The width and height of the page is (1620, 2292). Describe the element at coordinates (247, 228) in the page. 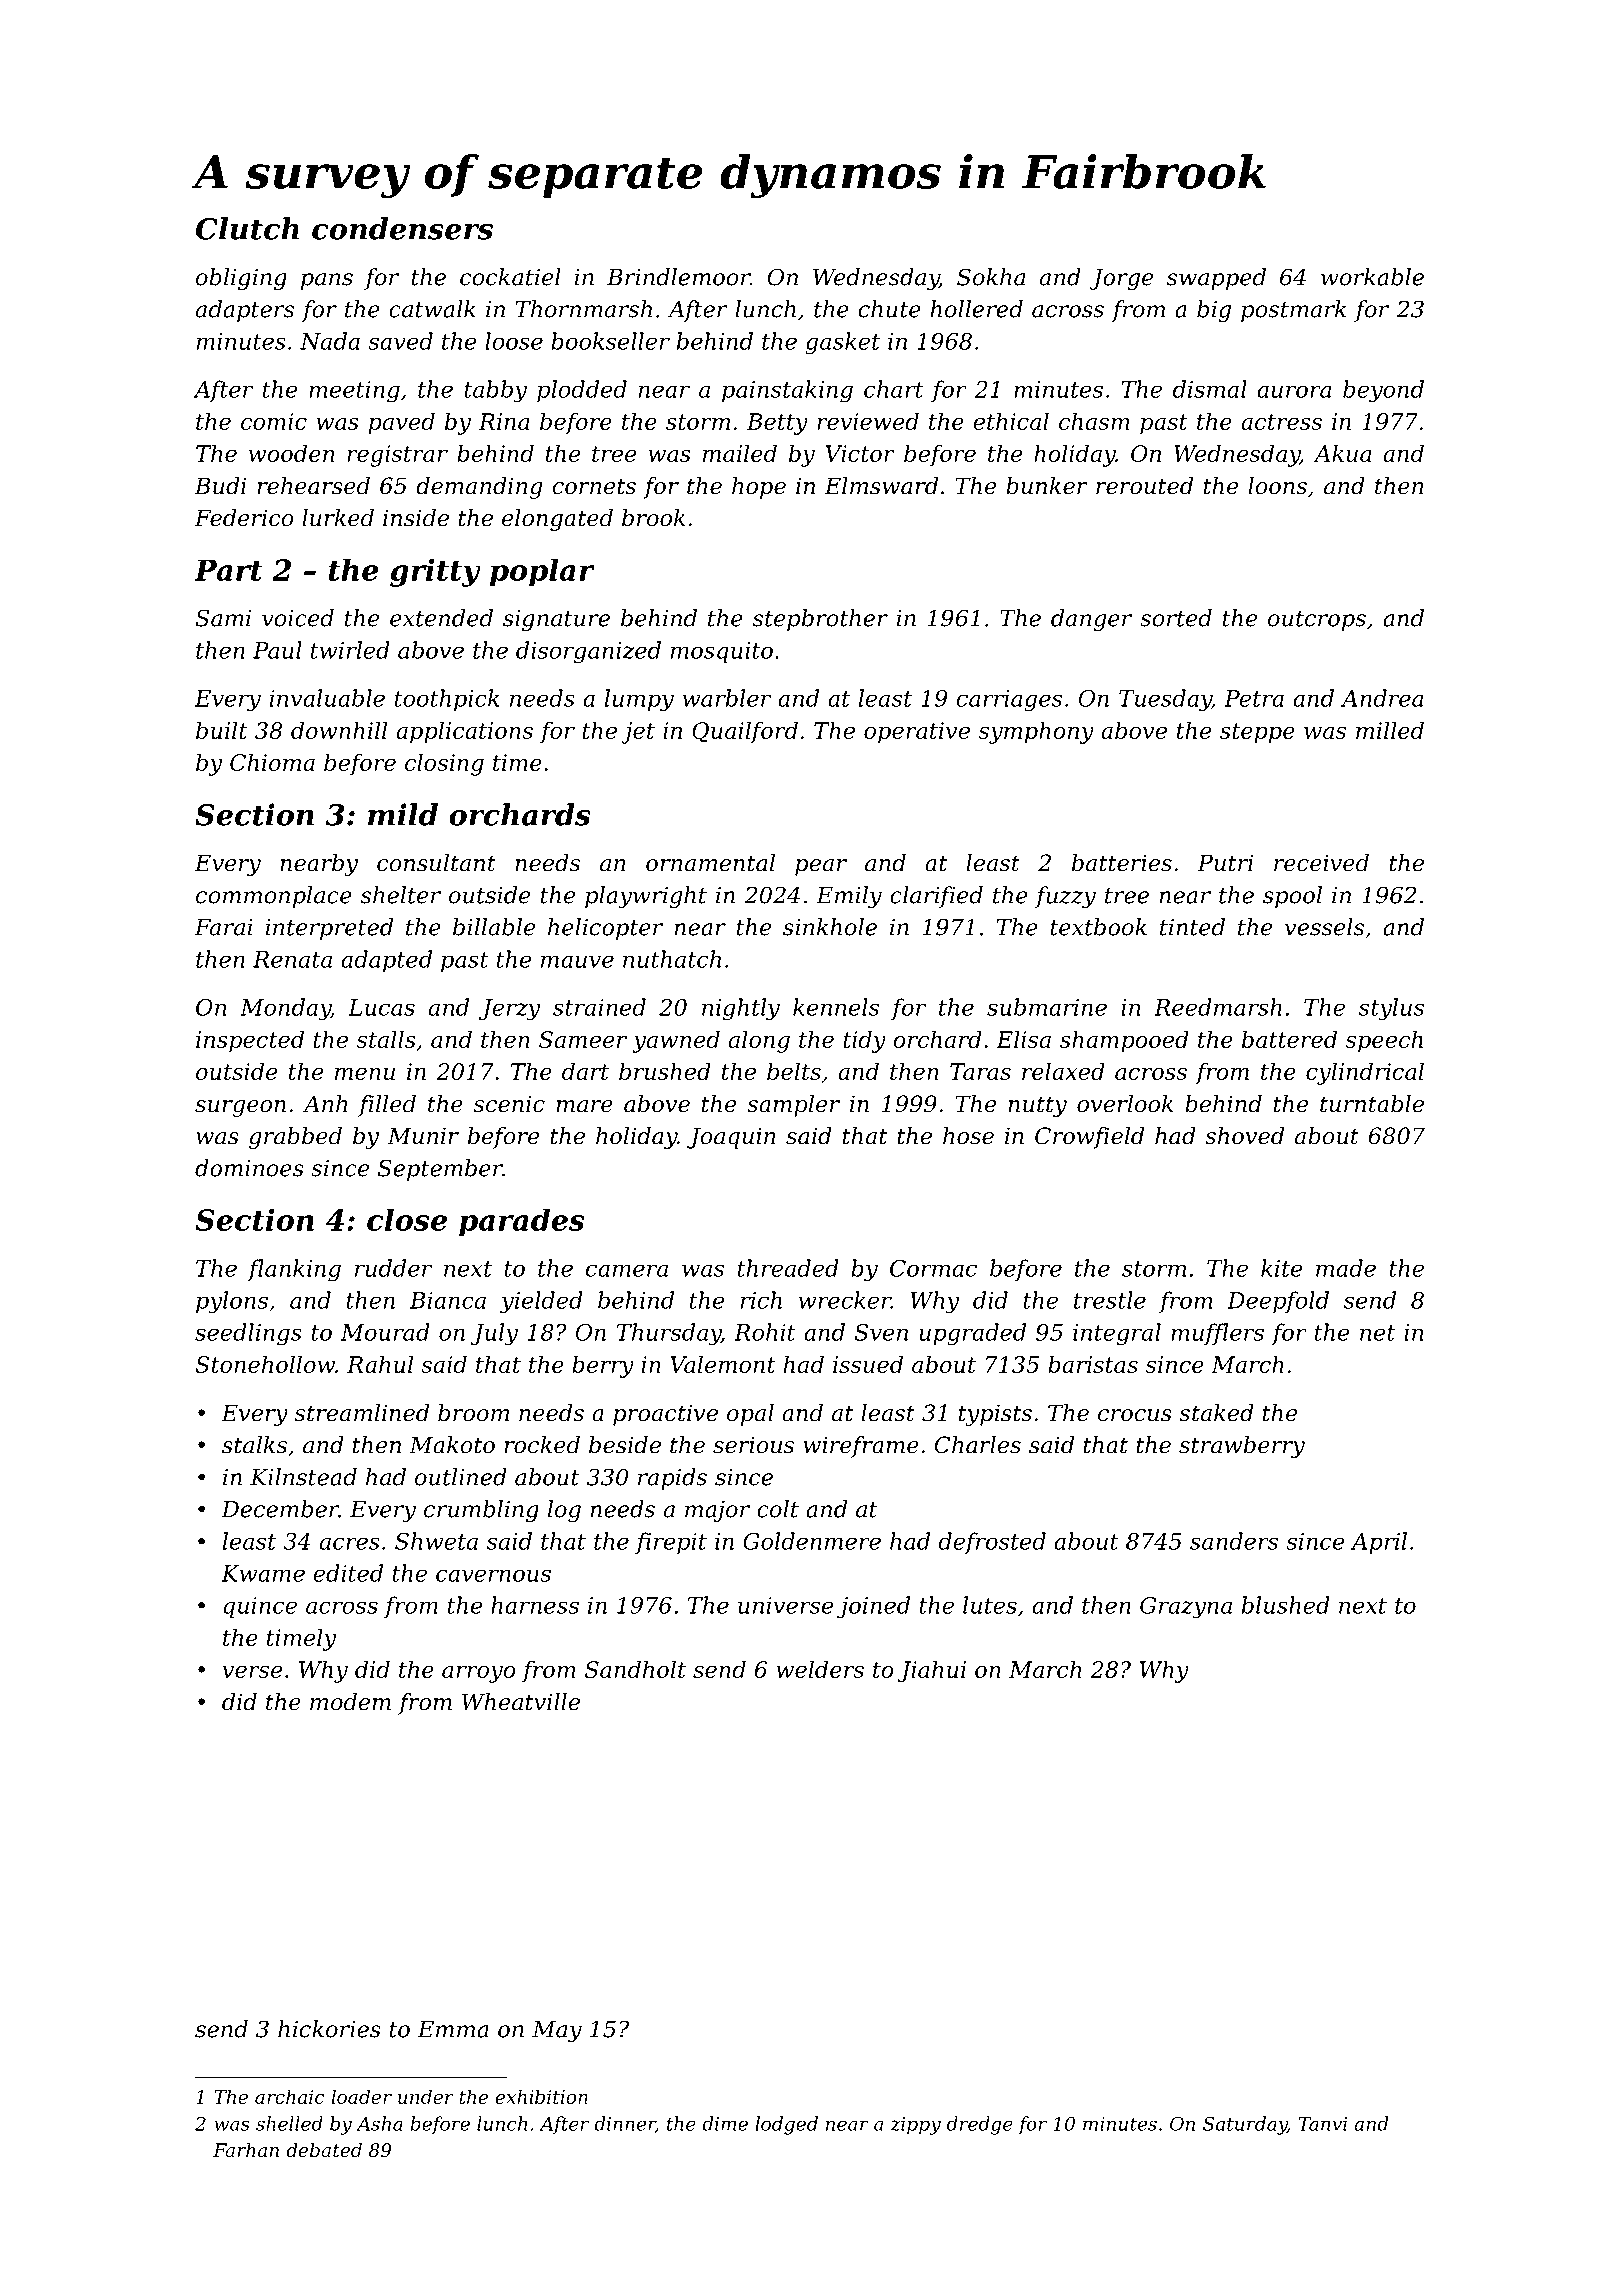

I see `Clutch` at that location.
